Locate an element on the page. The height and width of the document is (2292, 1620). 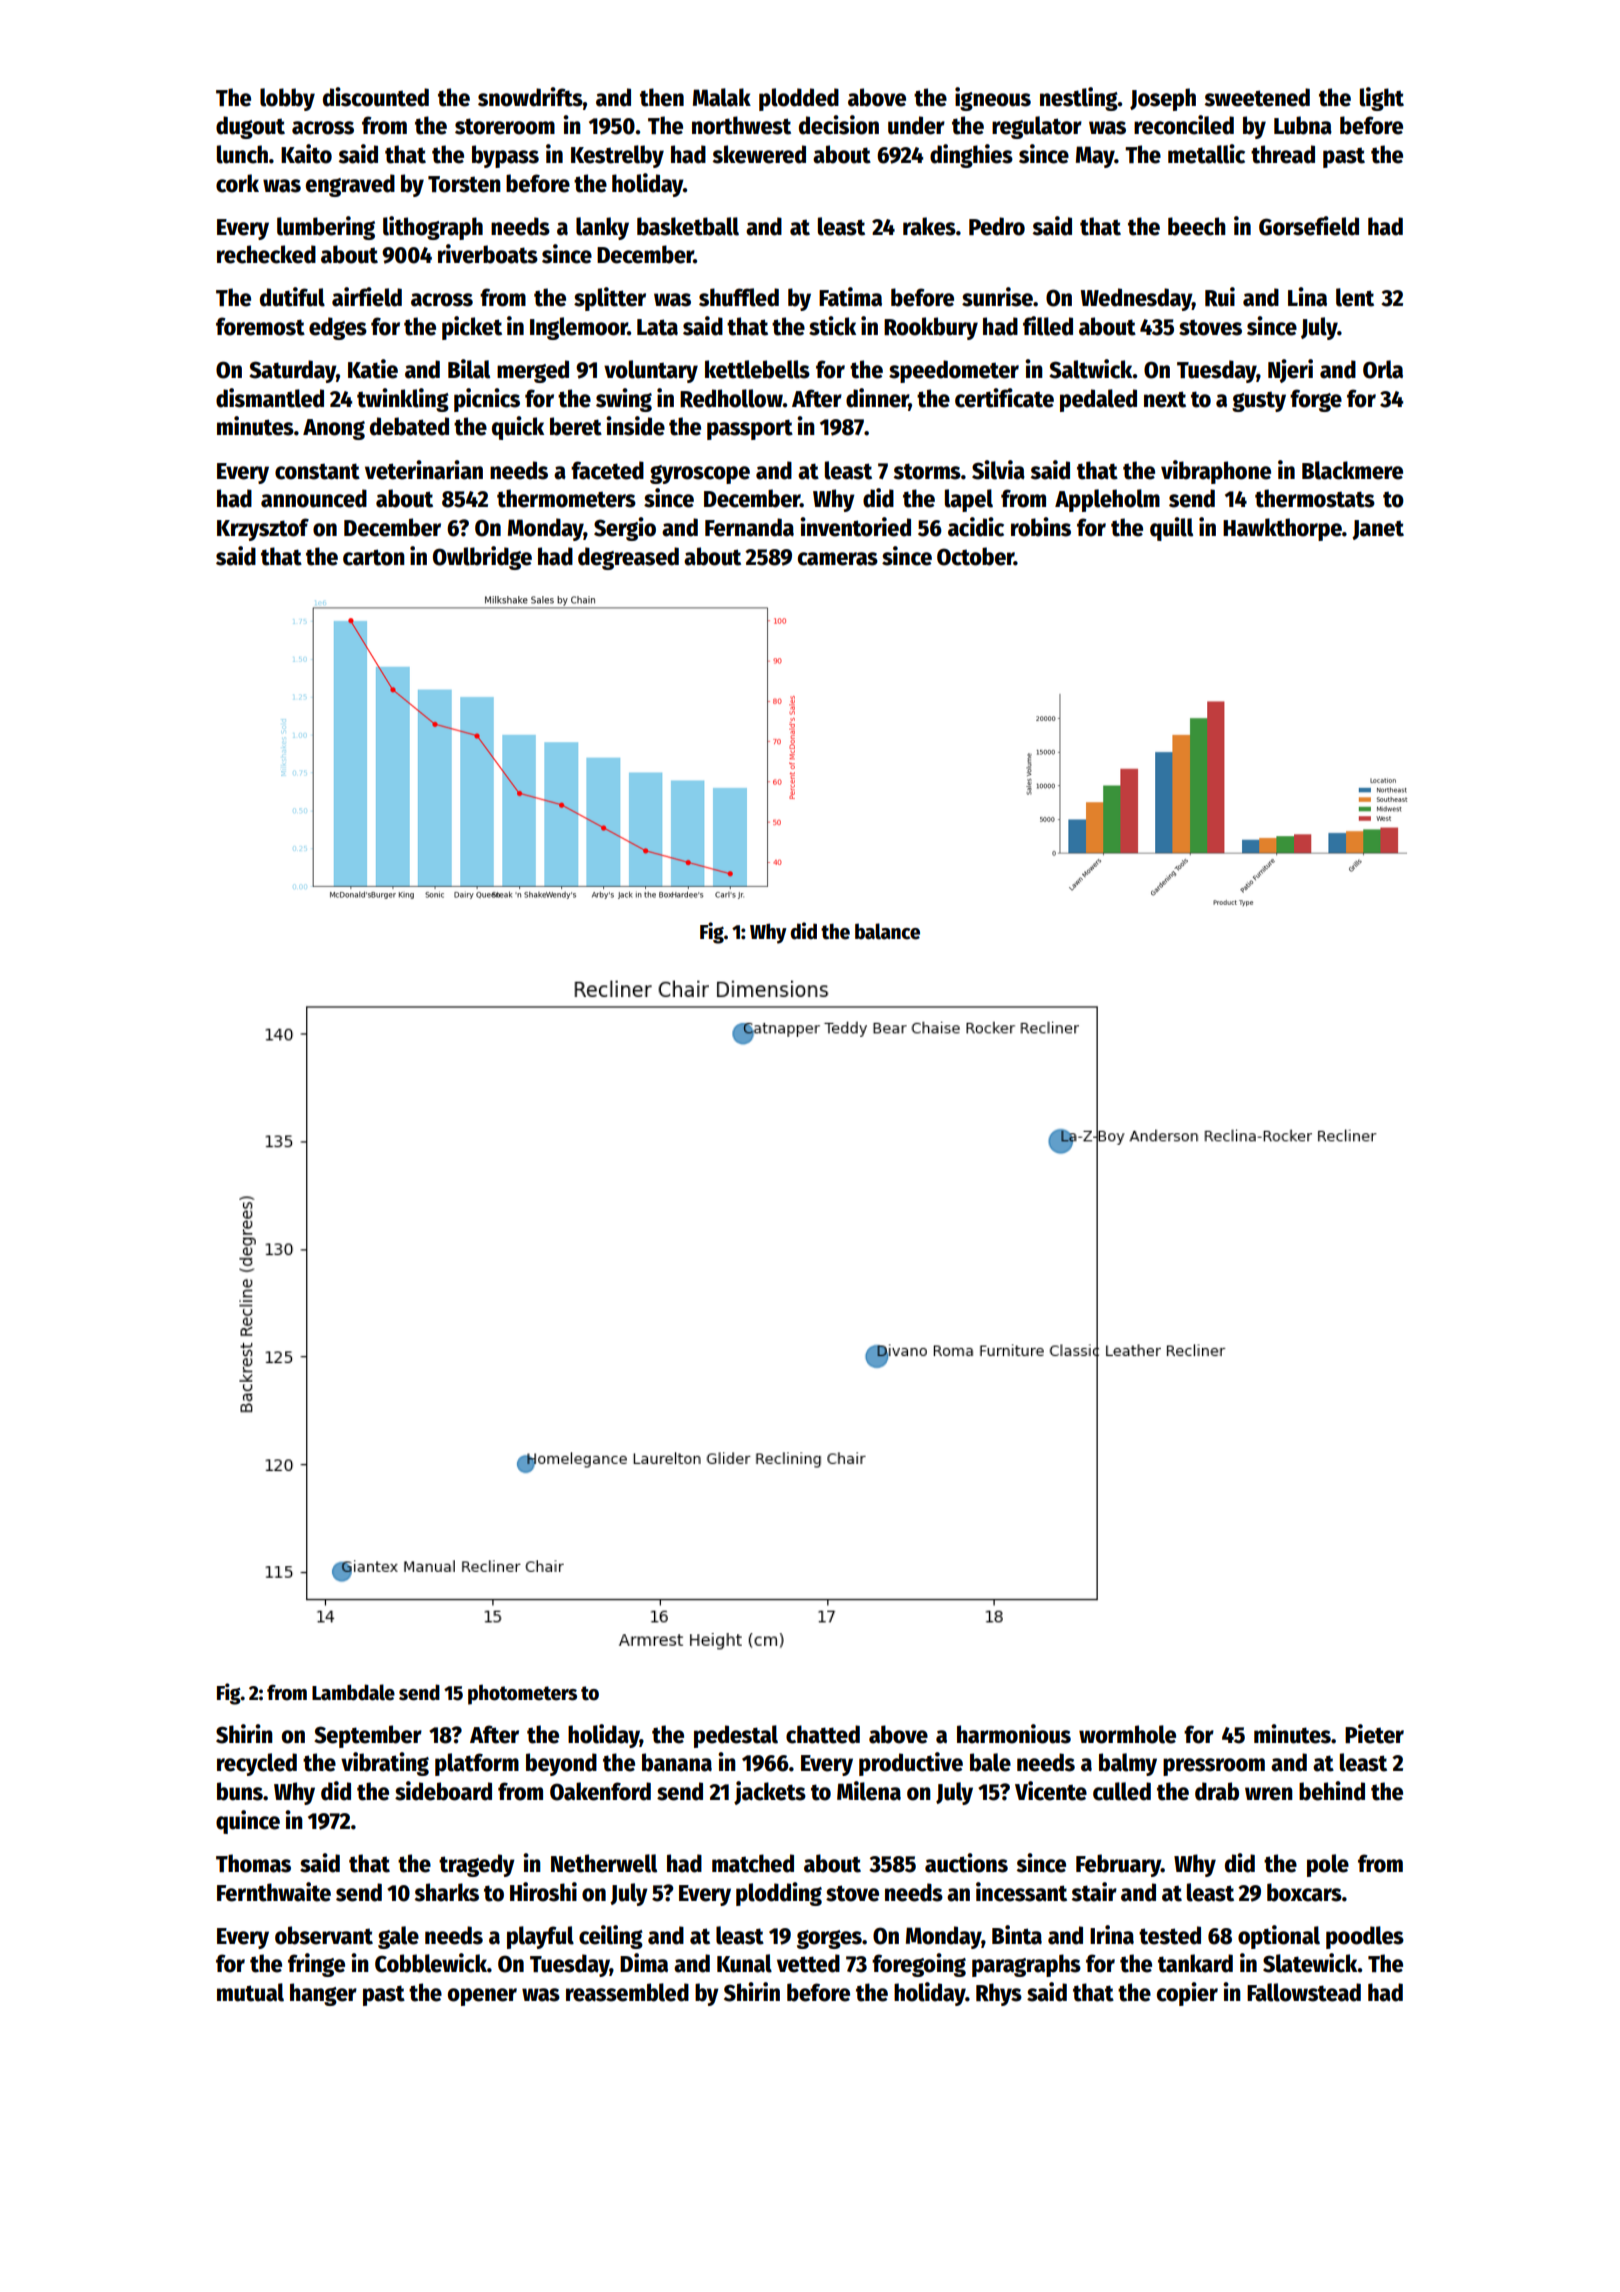
Fallowstead is located at coordinates (1304, 1992).
